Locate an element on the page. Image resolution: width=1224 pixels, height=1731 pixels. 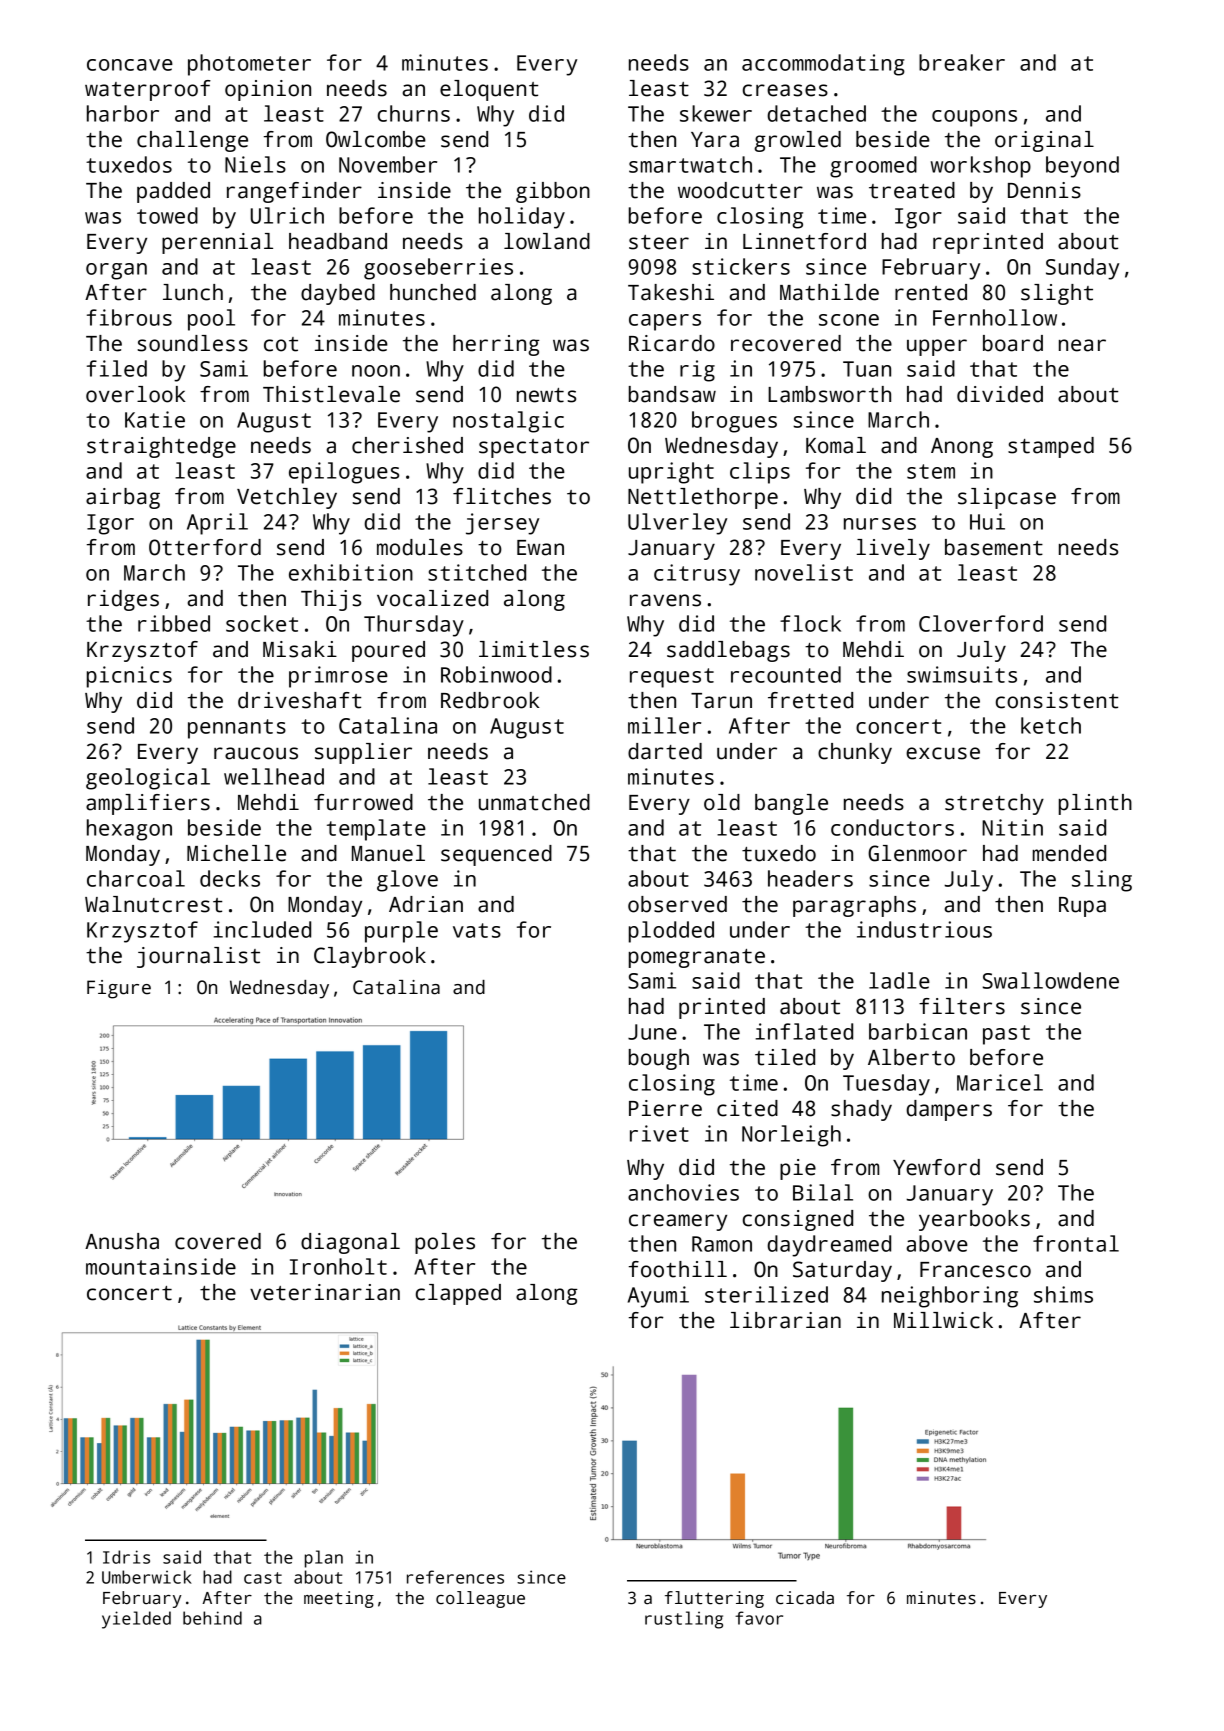
observed is located at coordinates (677, 904).
